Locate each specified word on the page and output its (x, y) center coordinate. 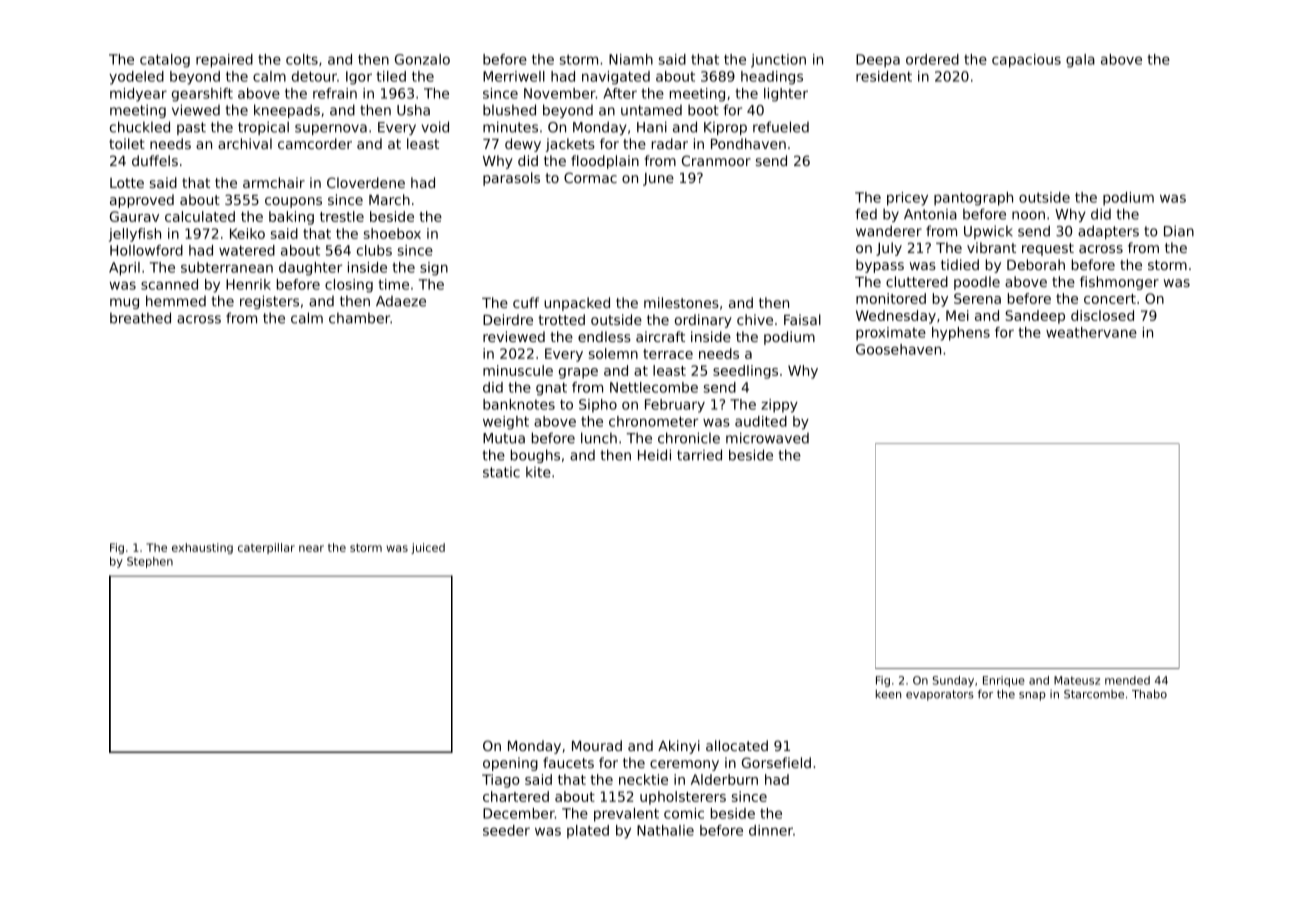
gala (1080, 61)
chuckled (140, 127)
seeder (506, 830)
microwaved (767, 438)
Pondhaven (748, 143)
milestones (681, 302)
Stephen (150, 562)
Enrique (1004, 681)
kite (538, 472)
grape (578, 373)
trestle (342, 216)
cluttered (917, 281)
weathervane (1091, 332)
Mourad (597, 745)
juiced (428, 548)
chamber (360, 318)
